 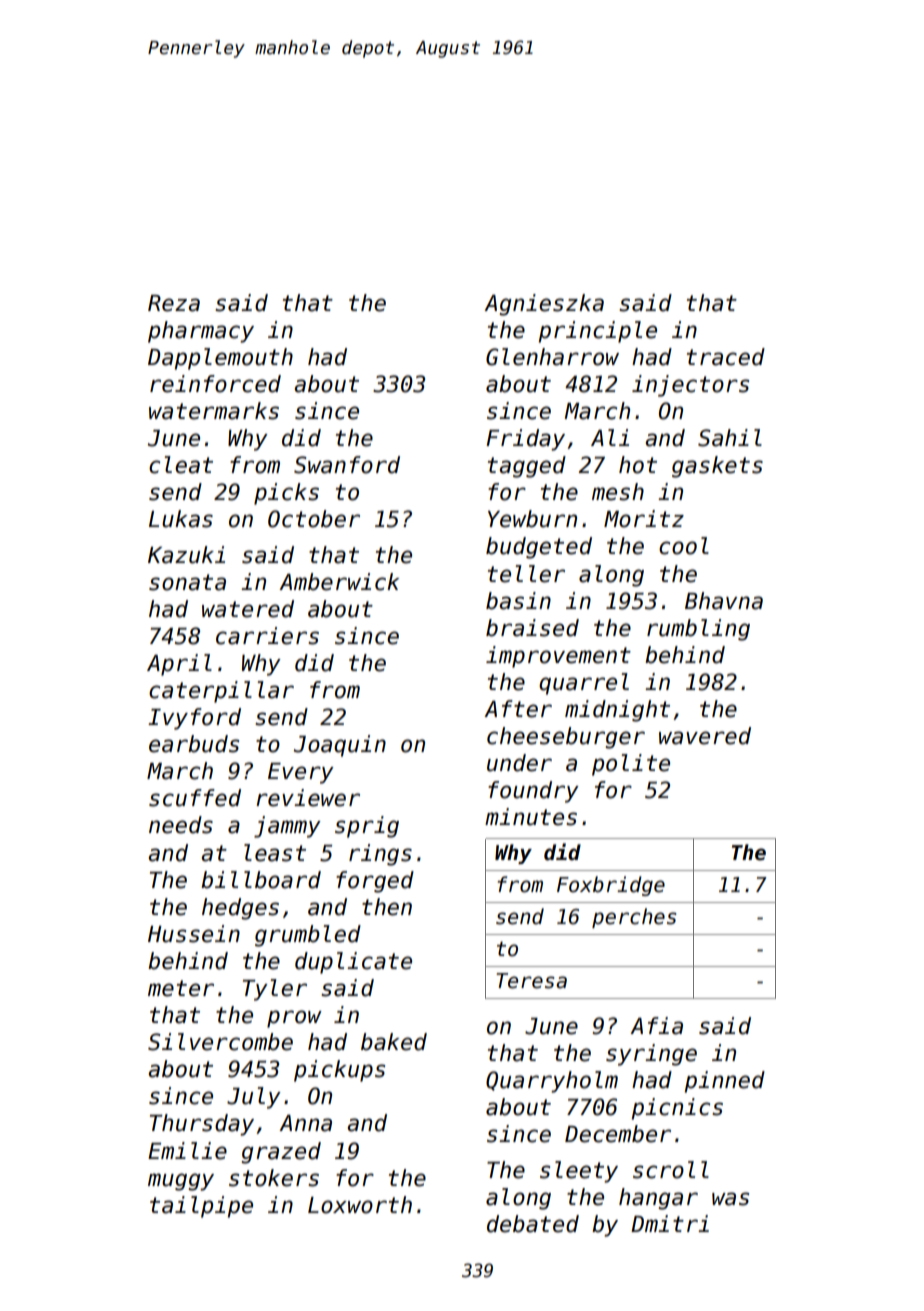 I want to click on syringe, so click(x=651, y=1055).
